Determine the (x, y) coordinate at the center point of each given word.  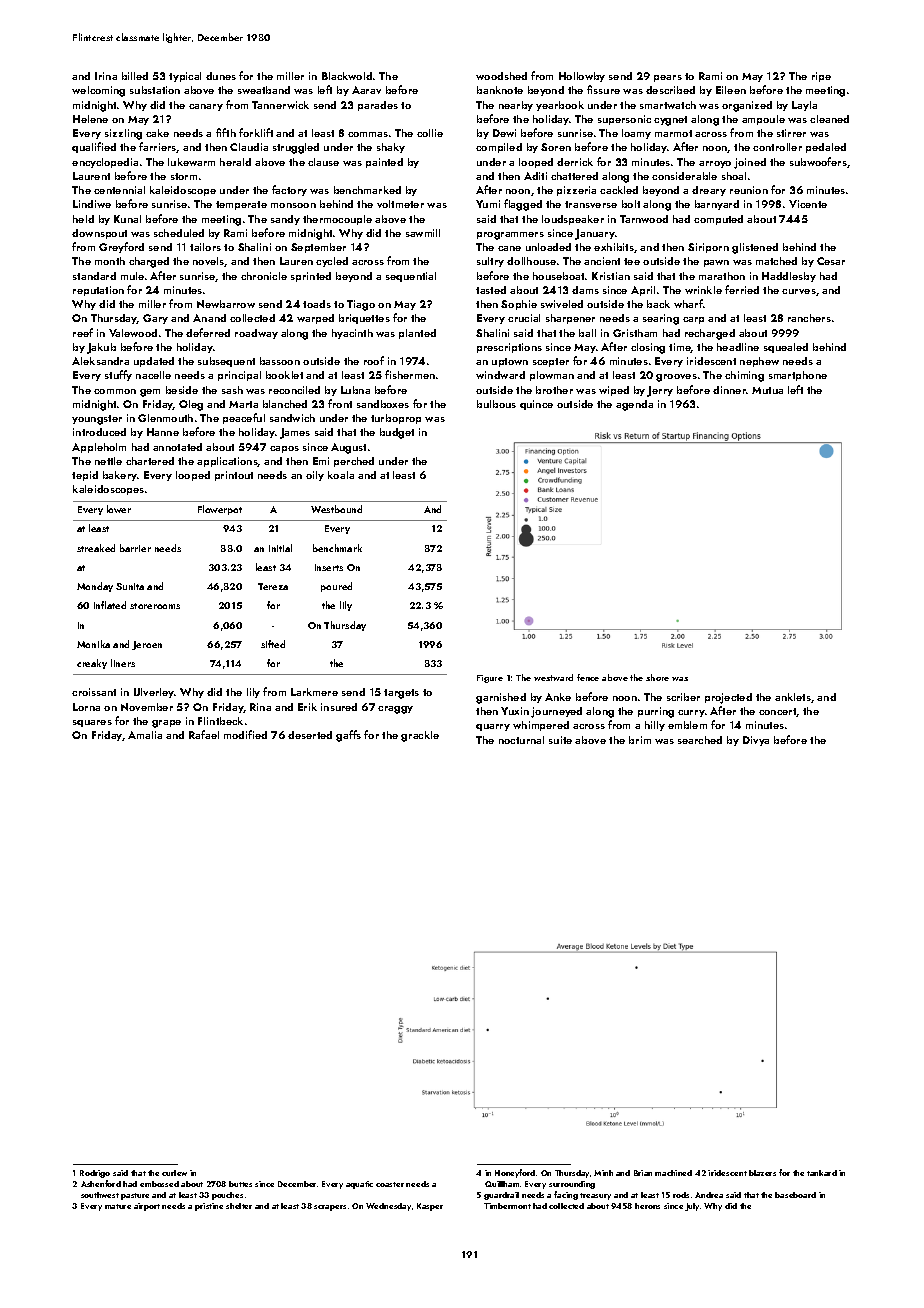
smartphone (798, 376)
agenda (634, 405)
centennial (119, 190)
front (340, 403)
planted (417, 334)
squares (92, 723)
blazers (762, 1173)
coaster (390, 1184)
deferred (208, 332)
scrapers (330, 1208)
